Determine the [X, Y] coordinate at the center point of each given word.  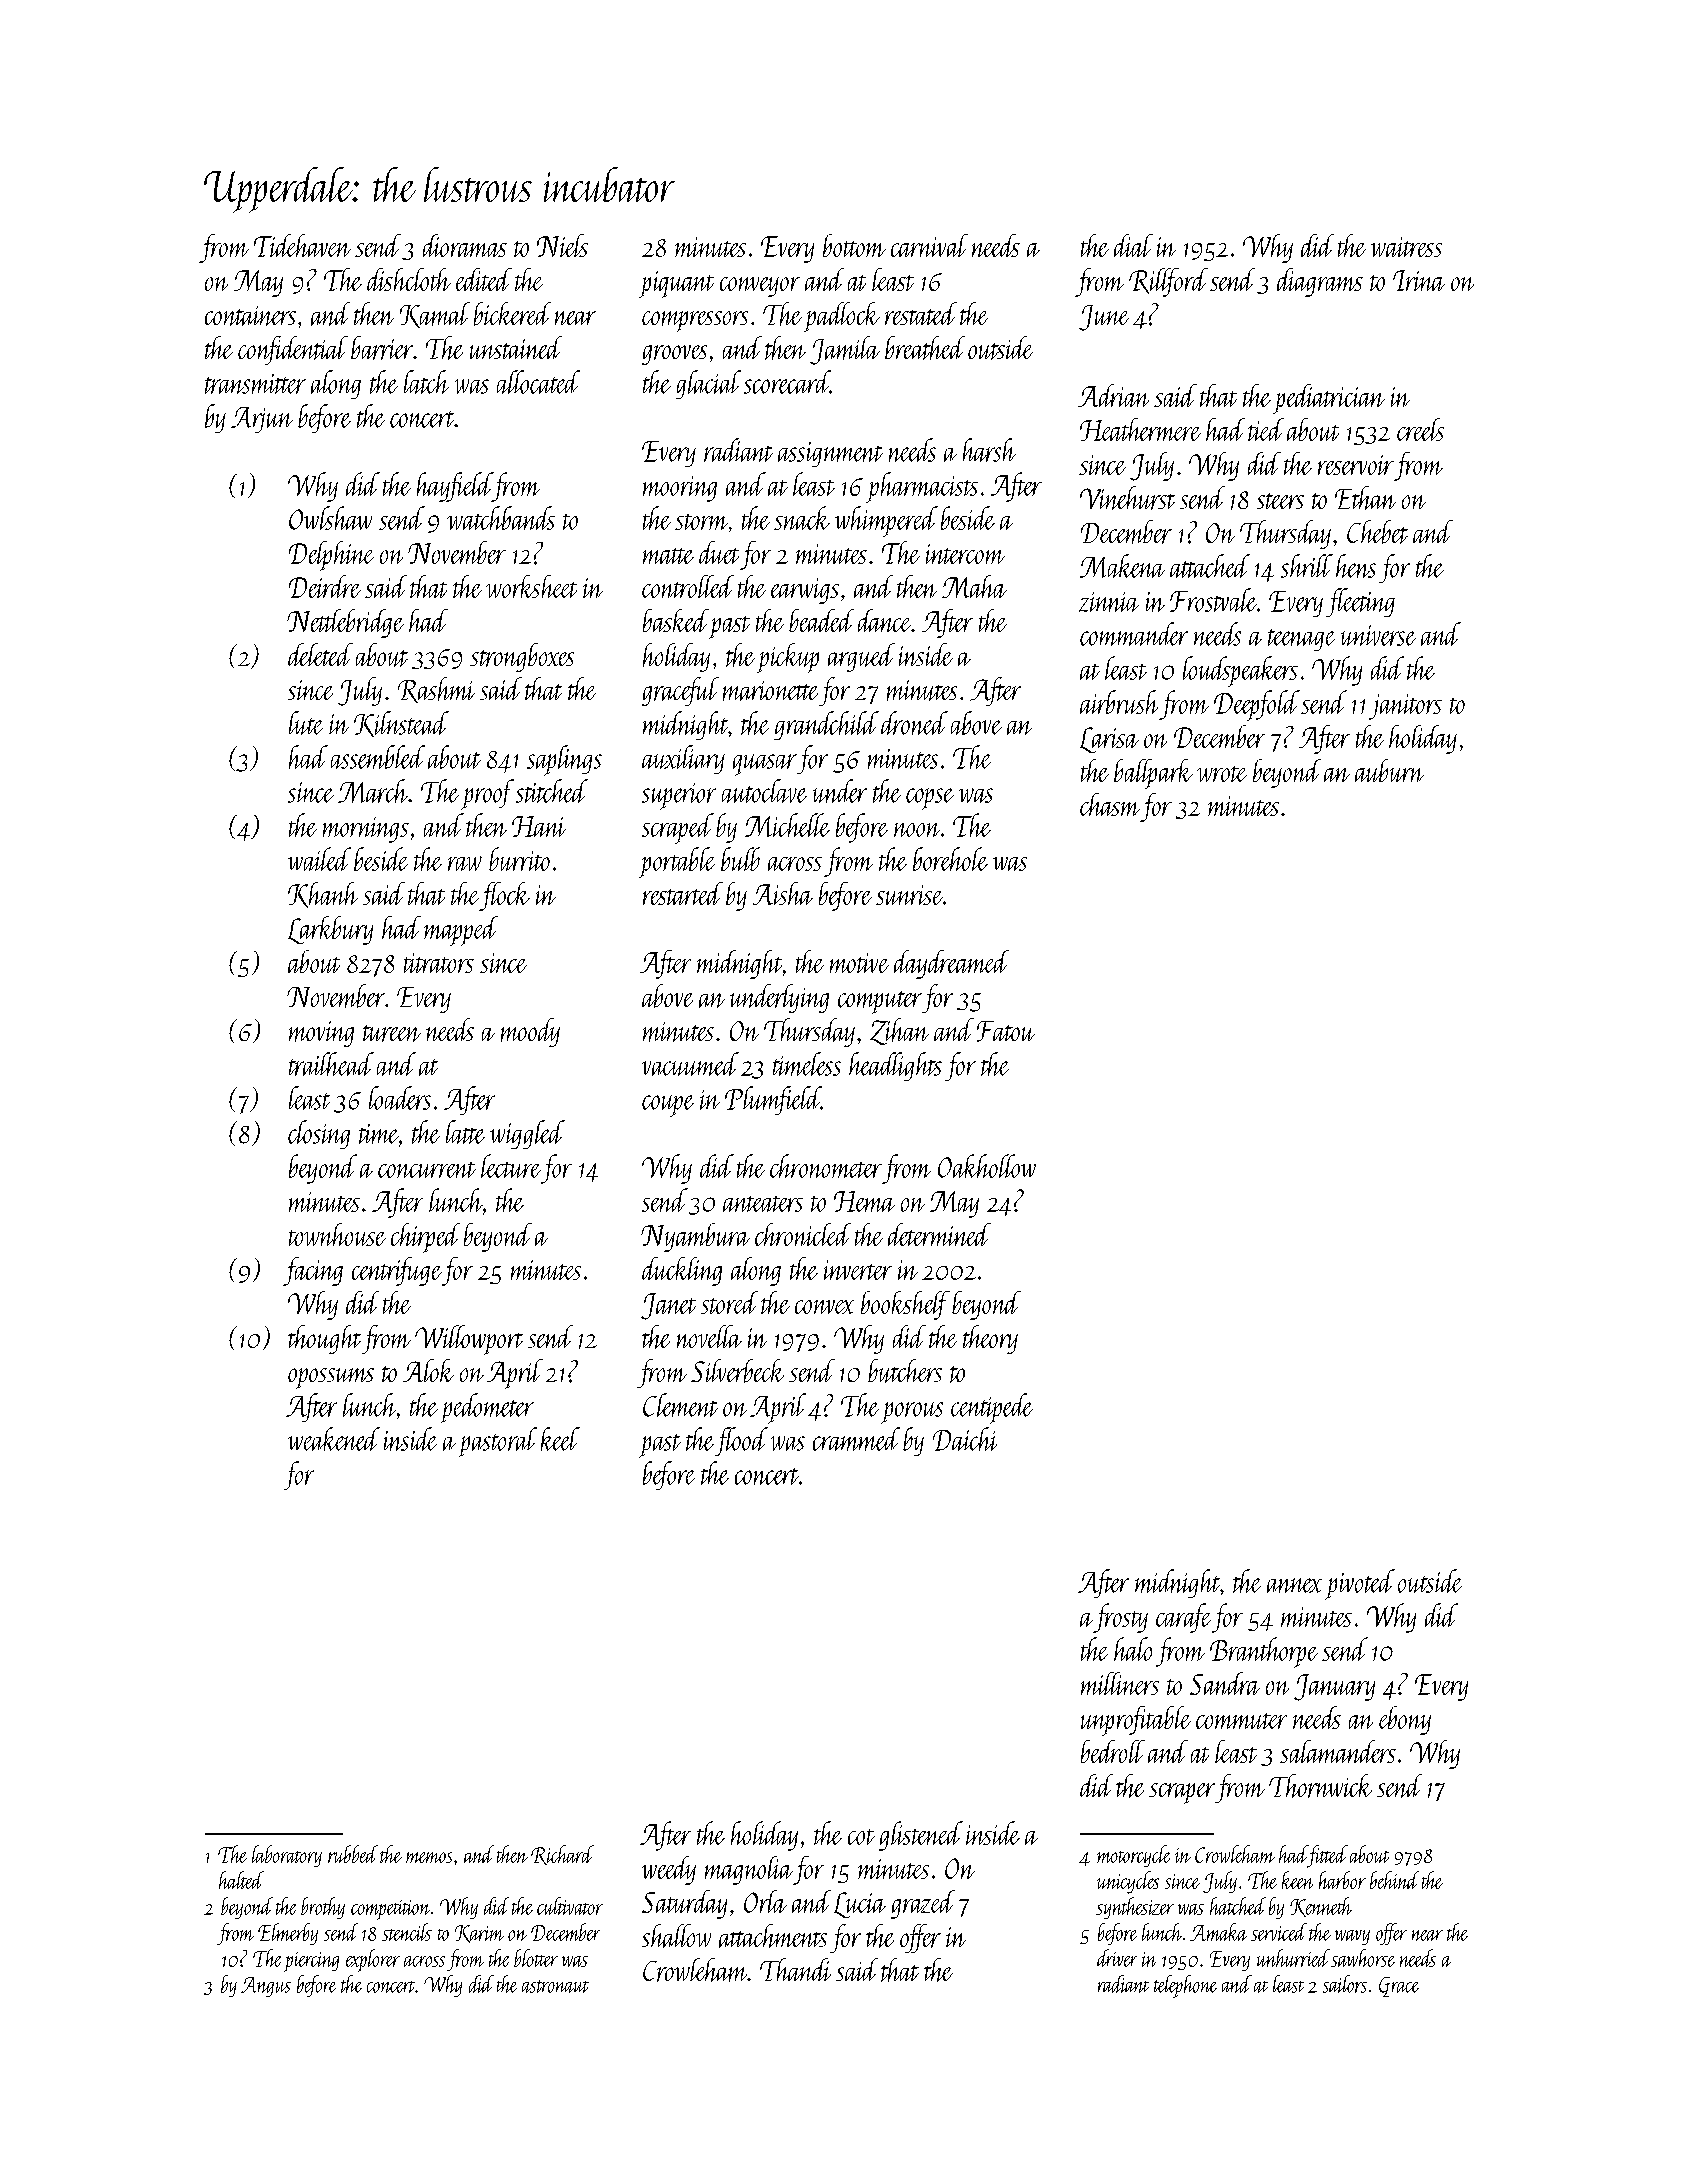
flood [741, 1441]
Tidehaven [302, 245]
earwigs [805, 591]
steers [1280, 501]
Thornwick [1320, 1786]
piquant [676, 284]
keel [560, 1439]
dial [1133, 245]
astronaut [555, 1986]
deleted [320, 654]
